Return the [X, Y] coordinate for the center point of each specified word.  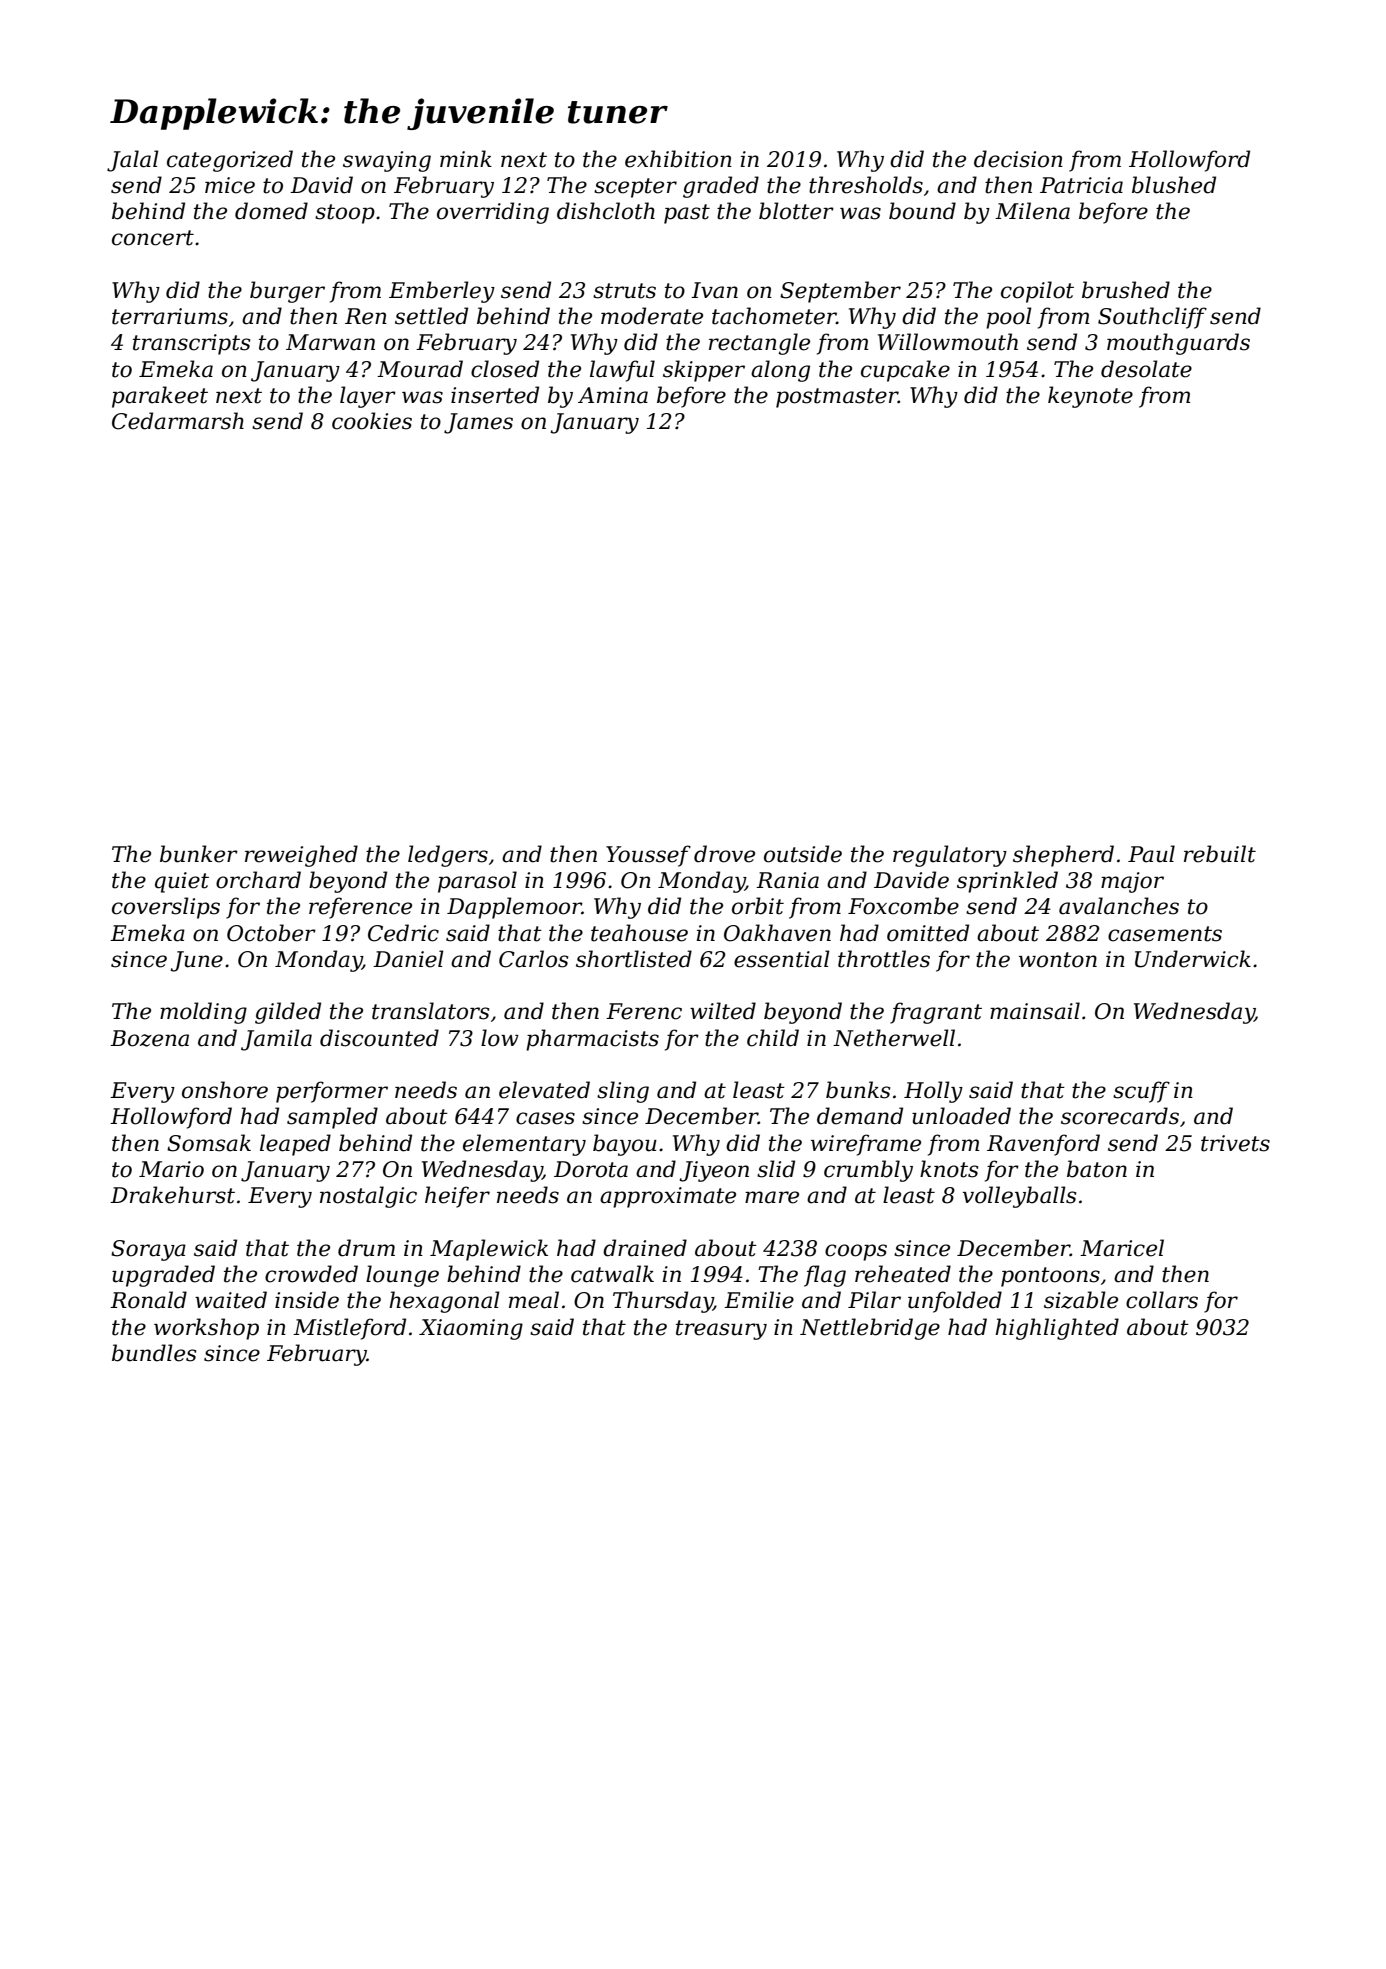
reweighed [301, 856]
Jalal [133, 161]
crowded [311, 1274]
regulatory [950, 856]
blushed [1174, 185]
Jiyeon [714, 1171]
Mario [171, 1169]
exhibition [678, 159]
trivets [1235, 1143]
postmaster [837, 398]
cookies [372, 421]
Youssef [648, 856]
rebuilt [1220, 854]
